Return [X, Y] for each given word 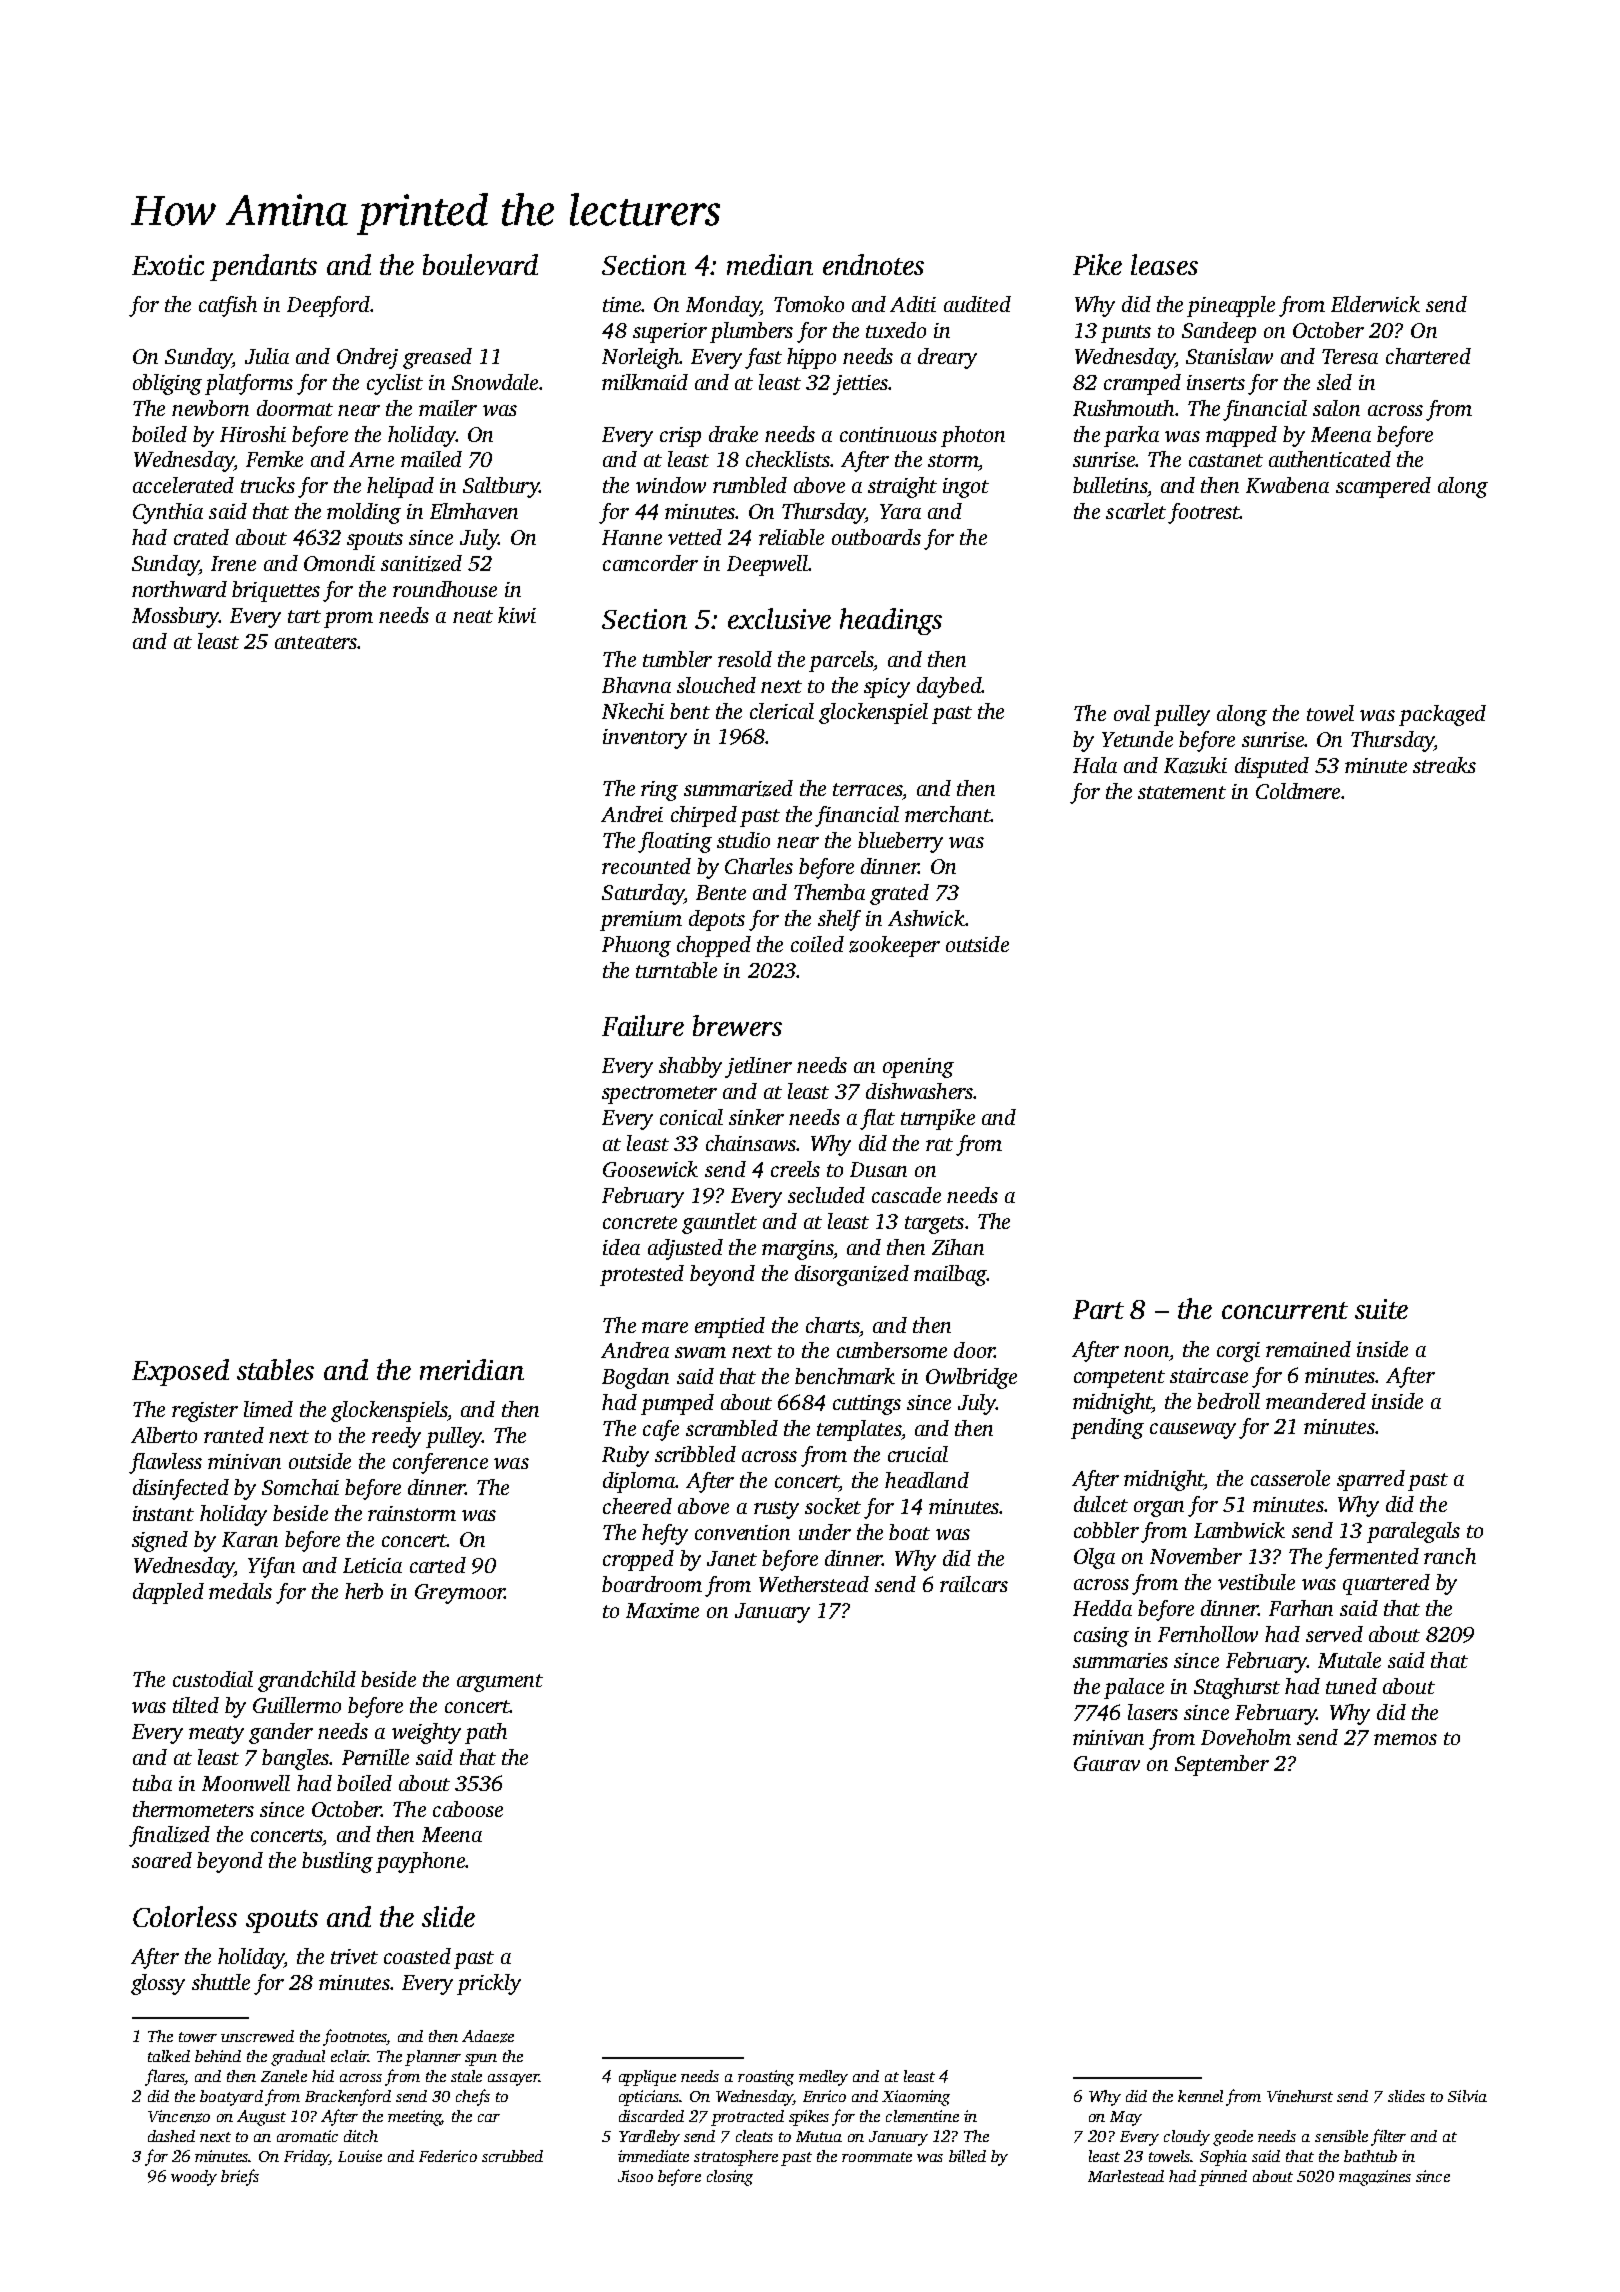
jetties [860, 385]
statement [1182, 792]
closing [730, 2178]
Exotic [168, 265]
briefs [240, 2177]
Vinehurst [1300, 2096]
